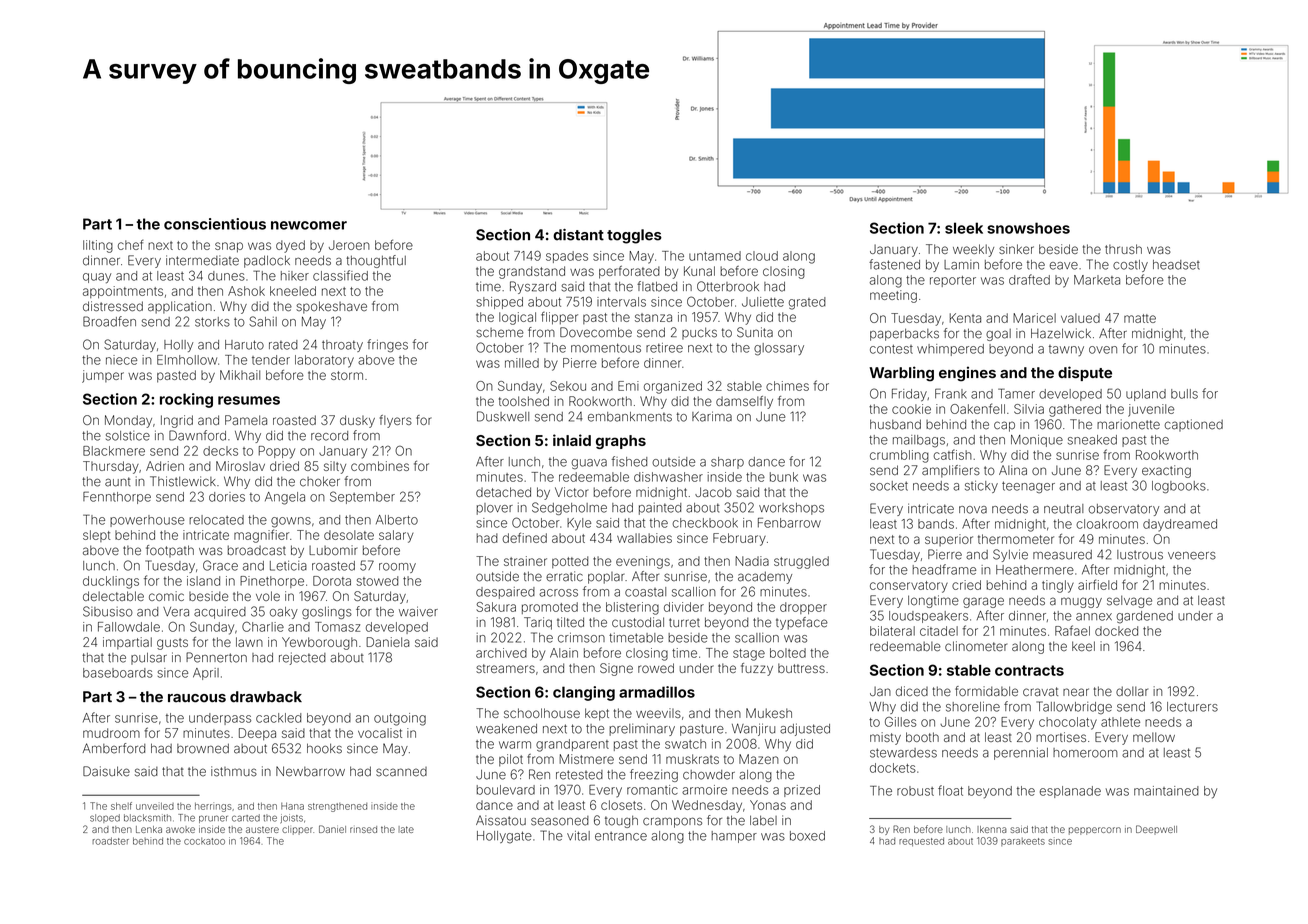 The width and height of the screenshot is (1308, 924). What do you see at coordinates (983, 602) in the screenshot?
I see `garage` at bounding box center [983, 602].
